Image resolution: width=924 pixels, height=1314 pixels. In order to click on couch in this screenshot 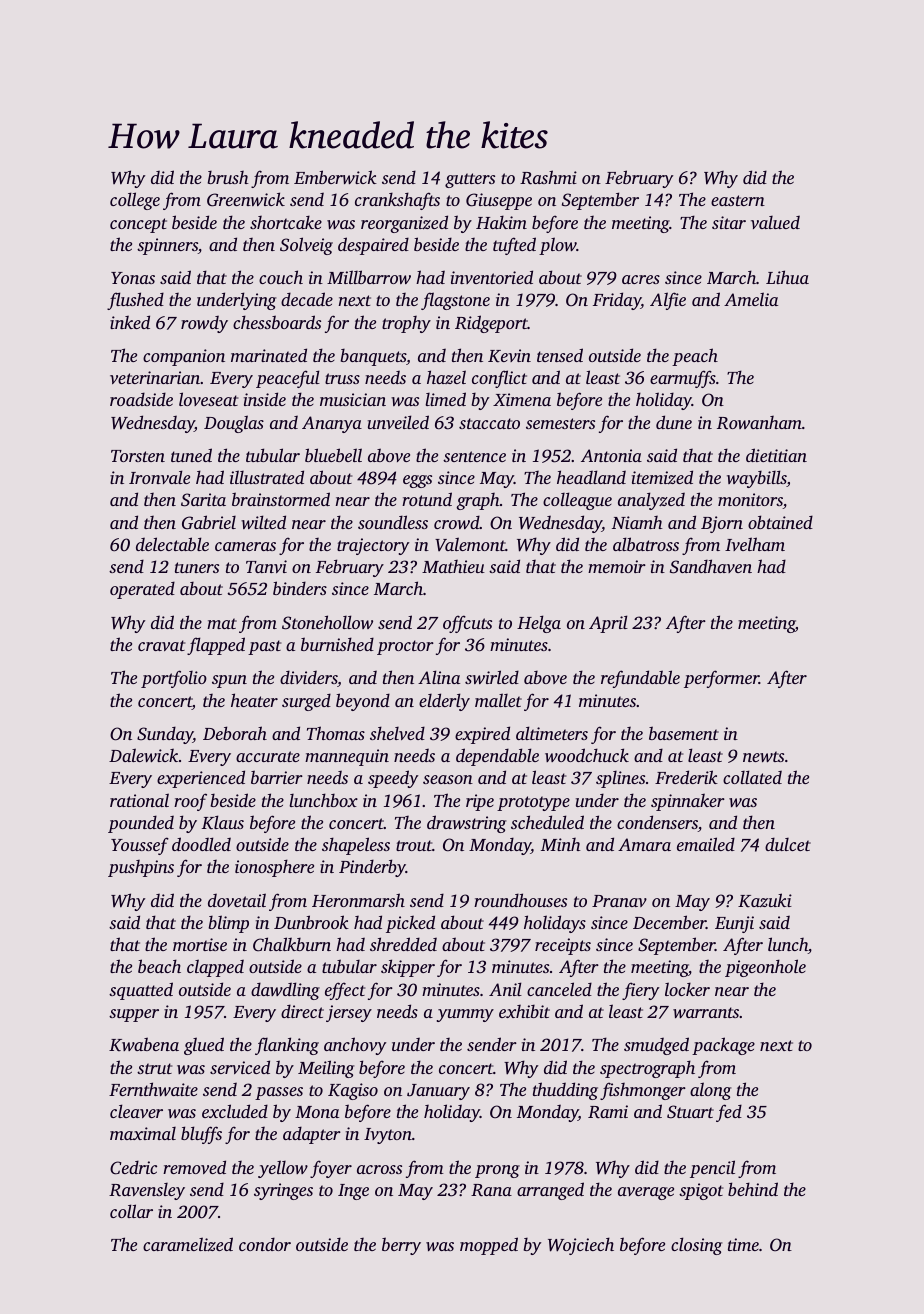, I will do `click(281, 277)`.
